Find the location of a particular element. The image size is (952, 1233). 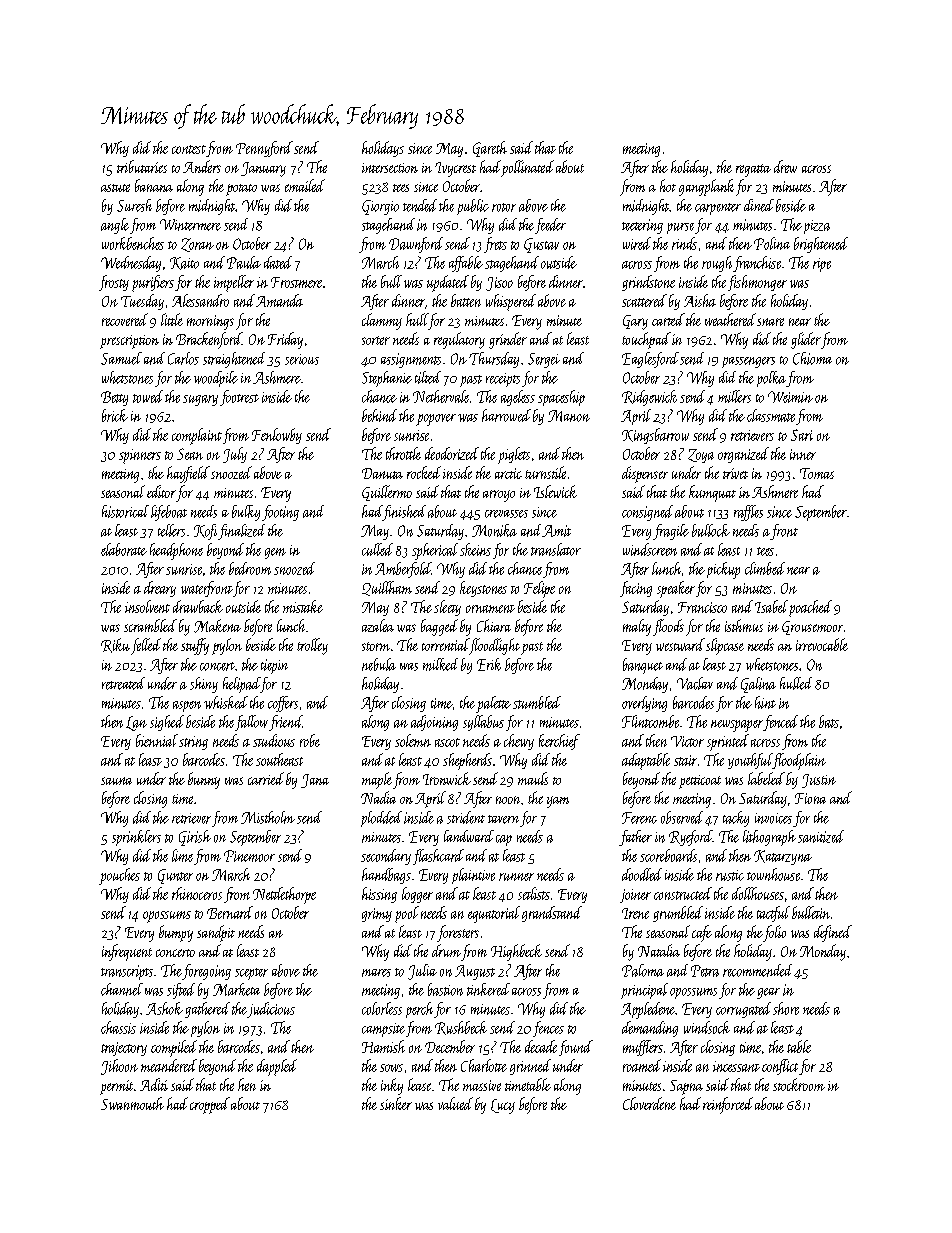

Chioma is located at coordinates (812, 358).
